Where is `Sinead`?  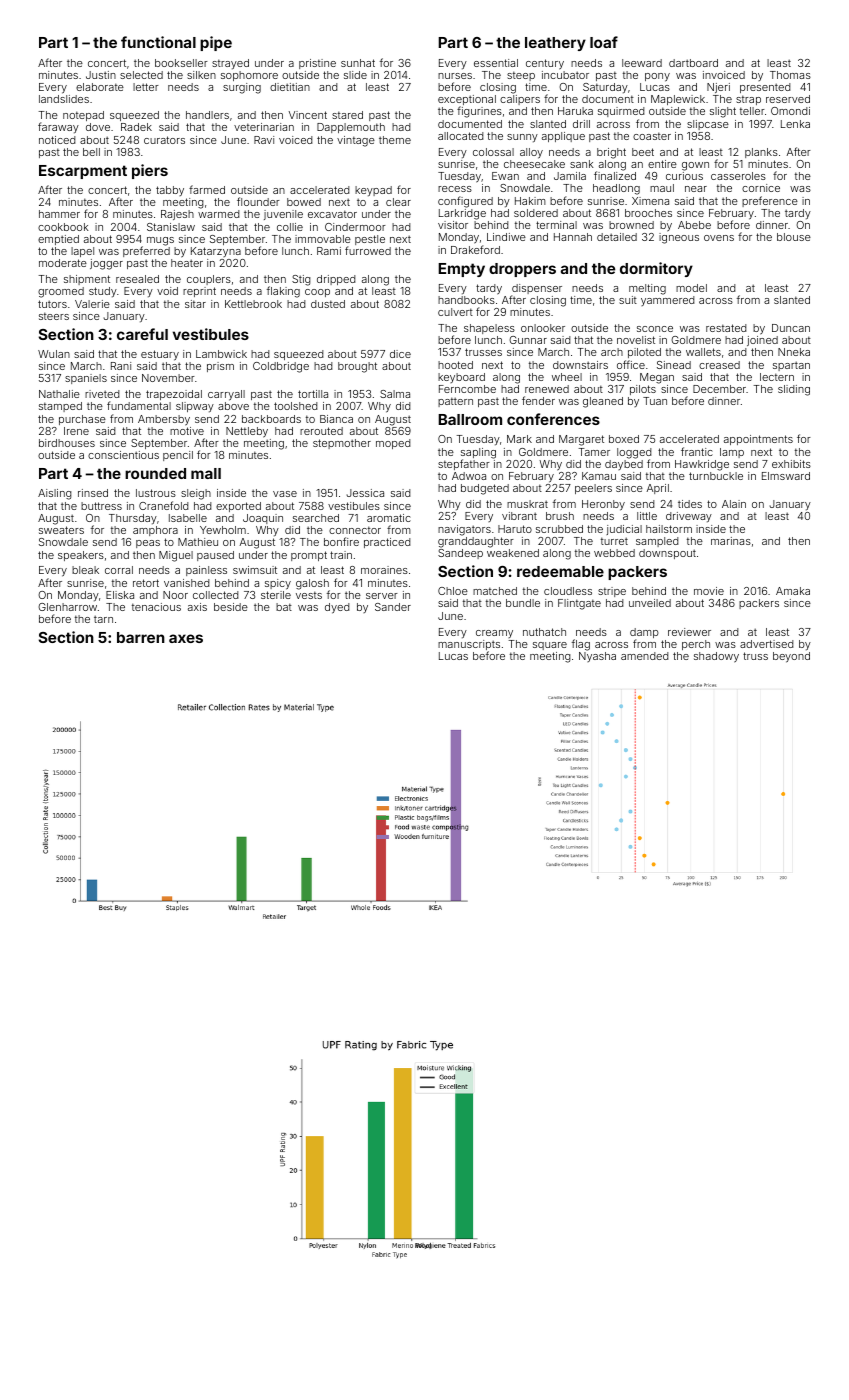
Sinead is located at coordinates (674, 365).
